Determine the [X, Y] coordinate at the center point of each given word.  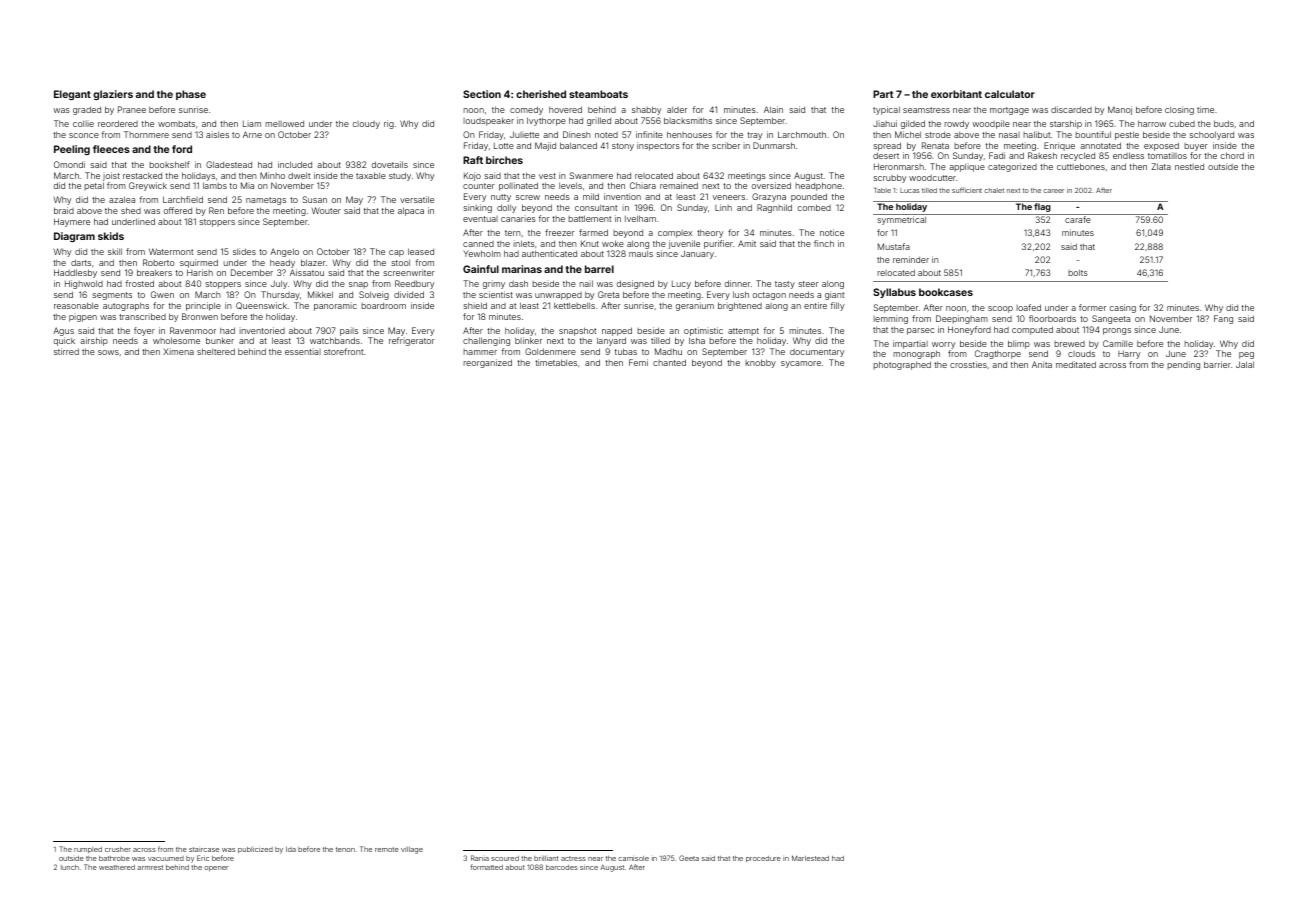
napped [617, 331]
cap [396, 253]
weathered [117, 867]
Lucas [909, 190]
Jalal [1245, 364]
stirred [66, 351]
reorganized [487, 363]
